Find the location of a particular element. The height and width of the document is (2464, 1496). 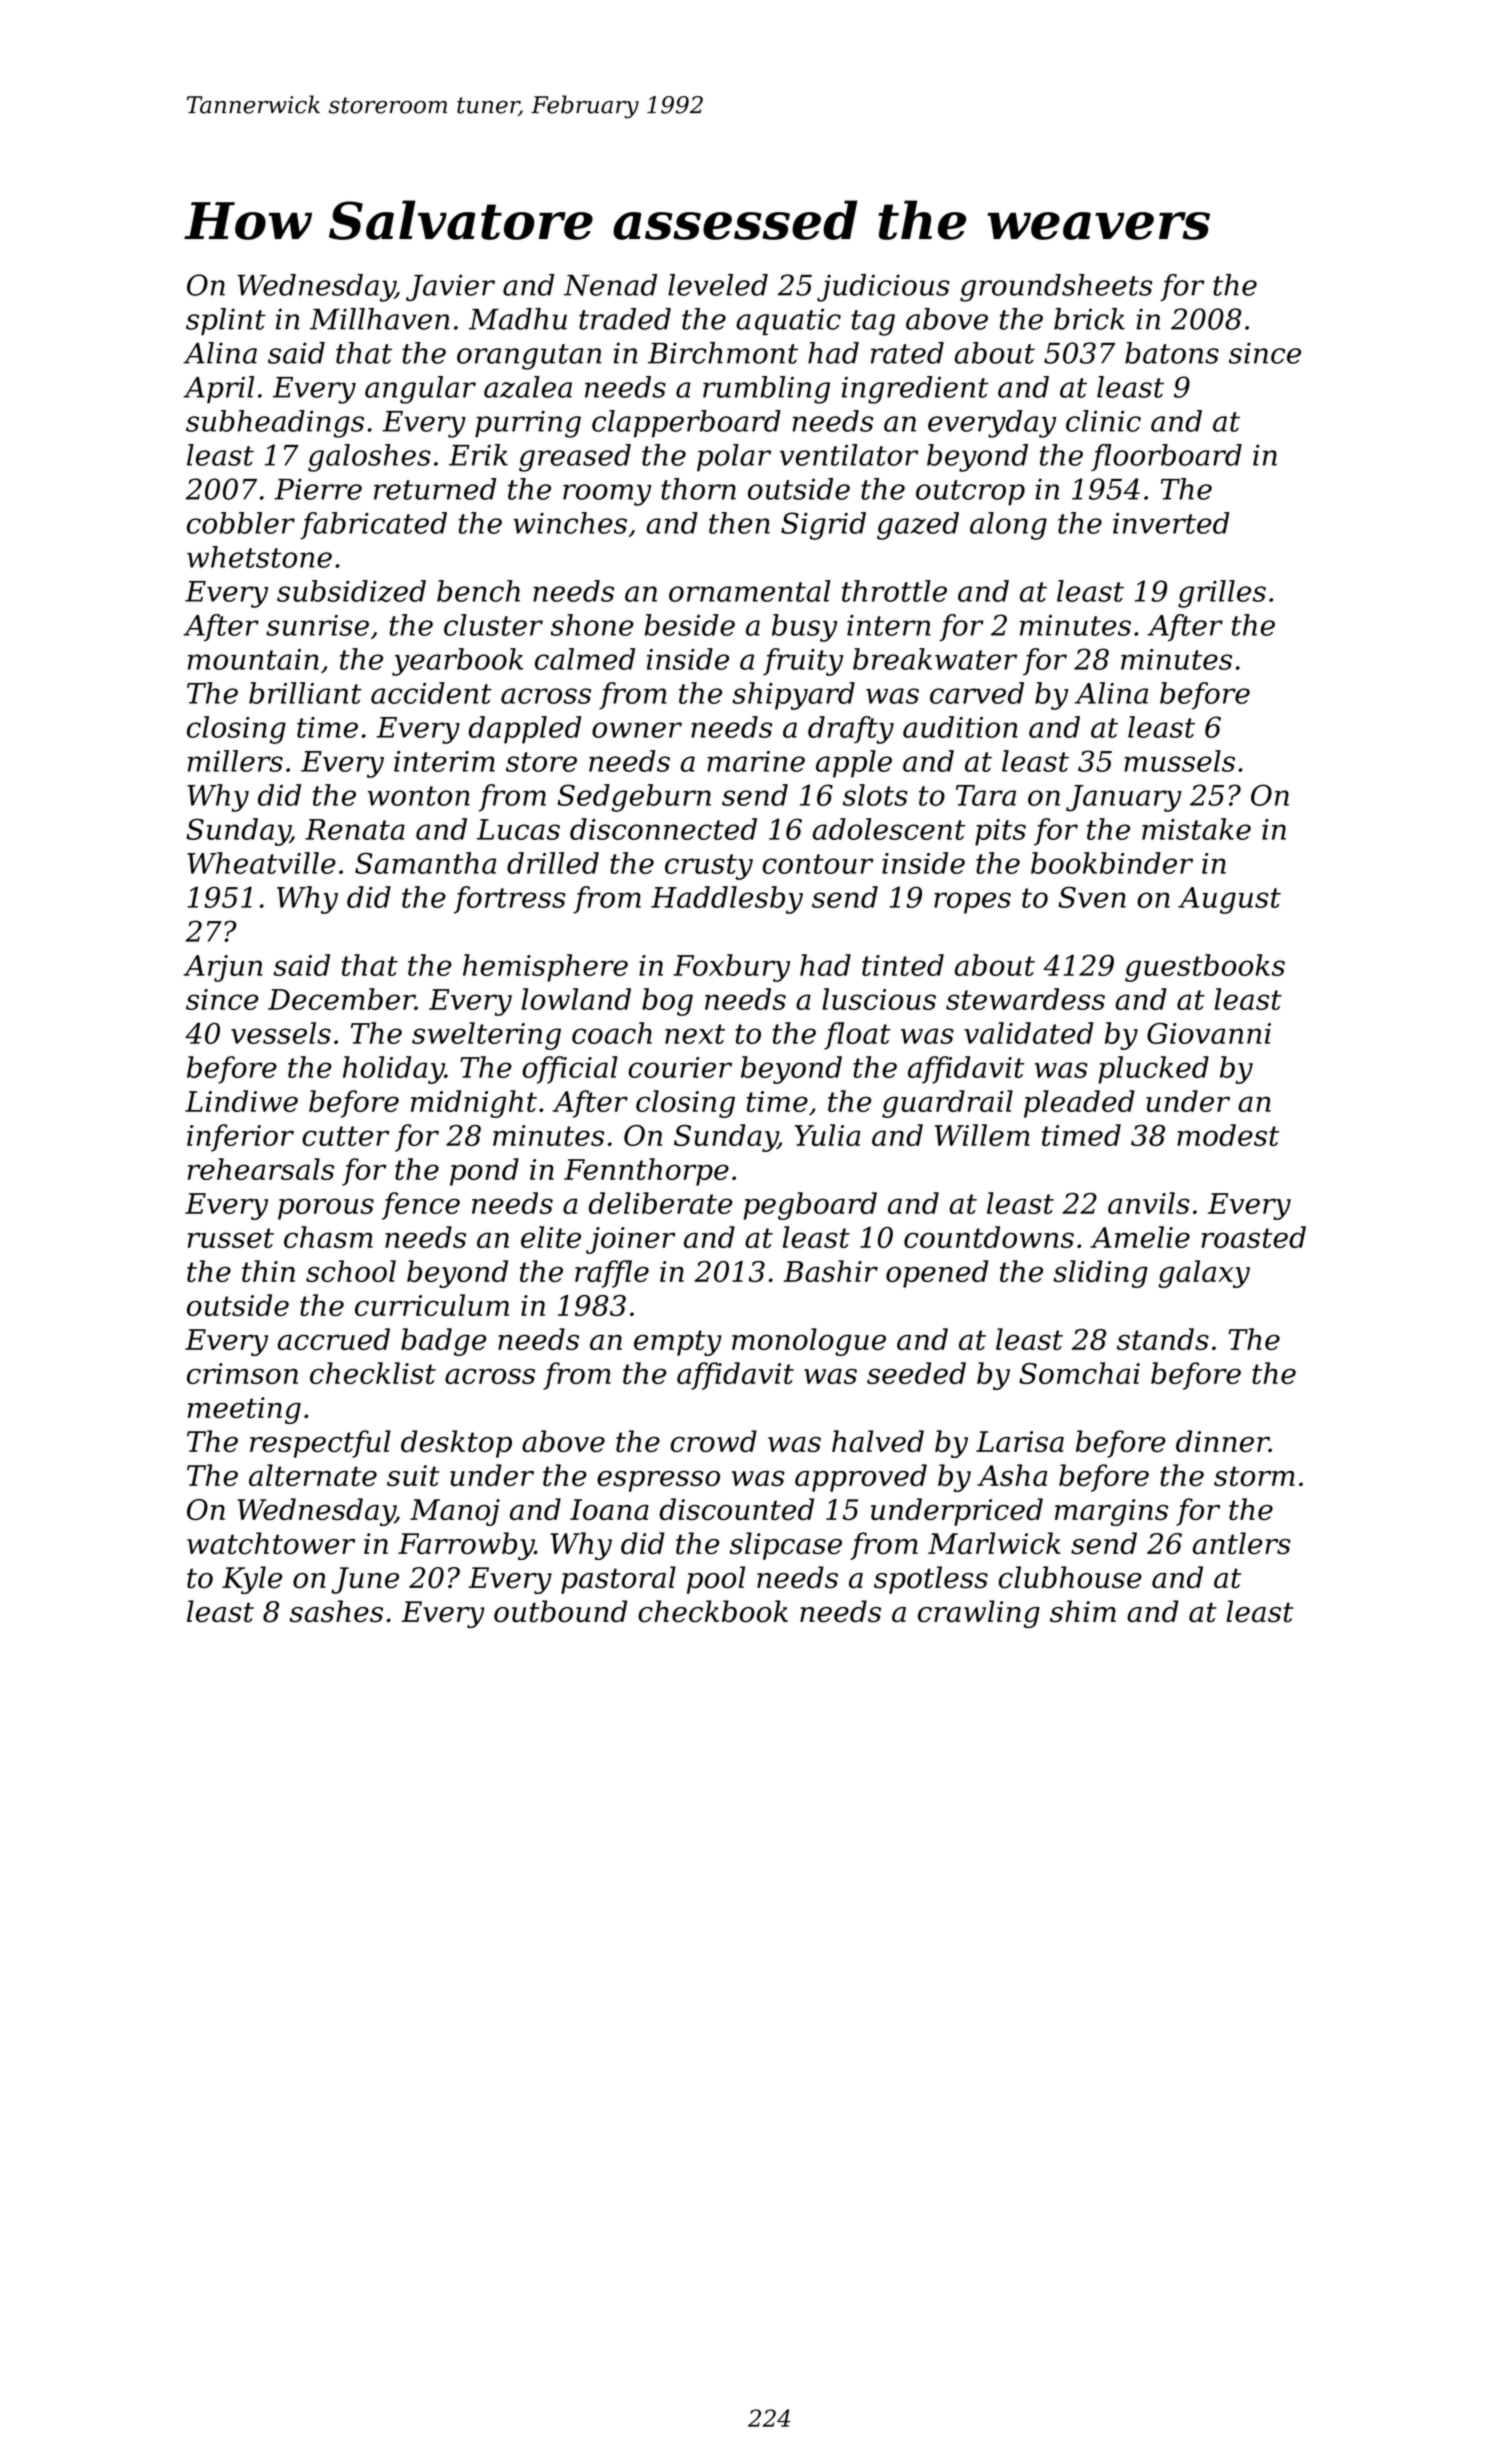

Millhaven is located at coordinates (380, 319).
